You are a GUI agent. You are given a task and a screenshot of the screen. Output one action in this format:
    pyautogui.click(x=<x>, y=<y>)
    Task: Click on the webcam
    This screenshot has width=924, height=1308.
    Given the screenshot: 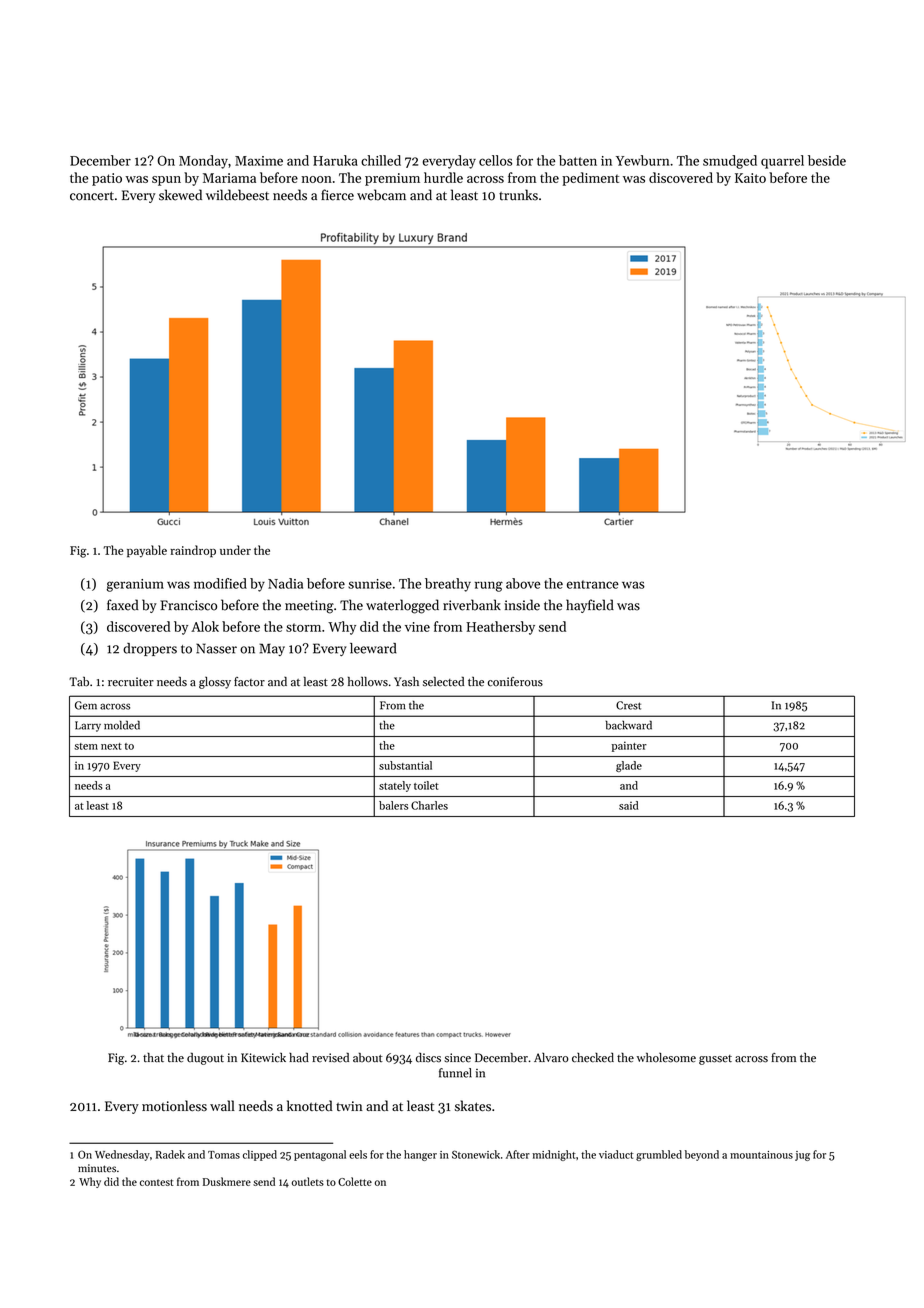 What is the action you would take?
    pyautogui.click(x=381, y=195)
